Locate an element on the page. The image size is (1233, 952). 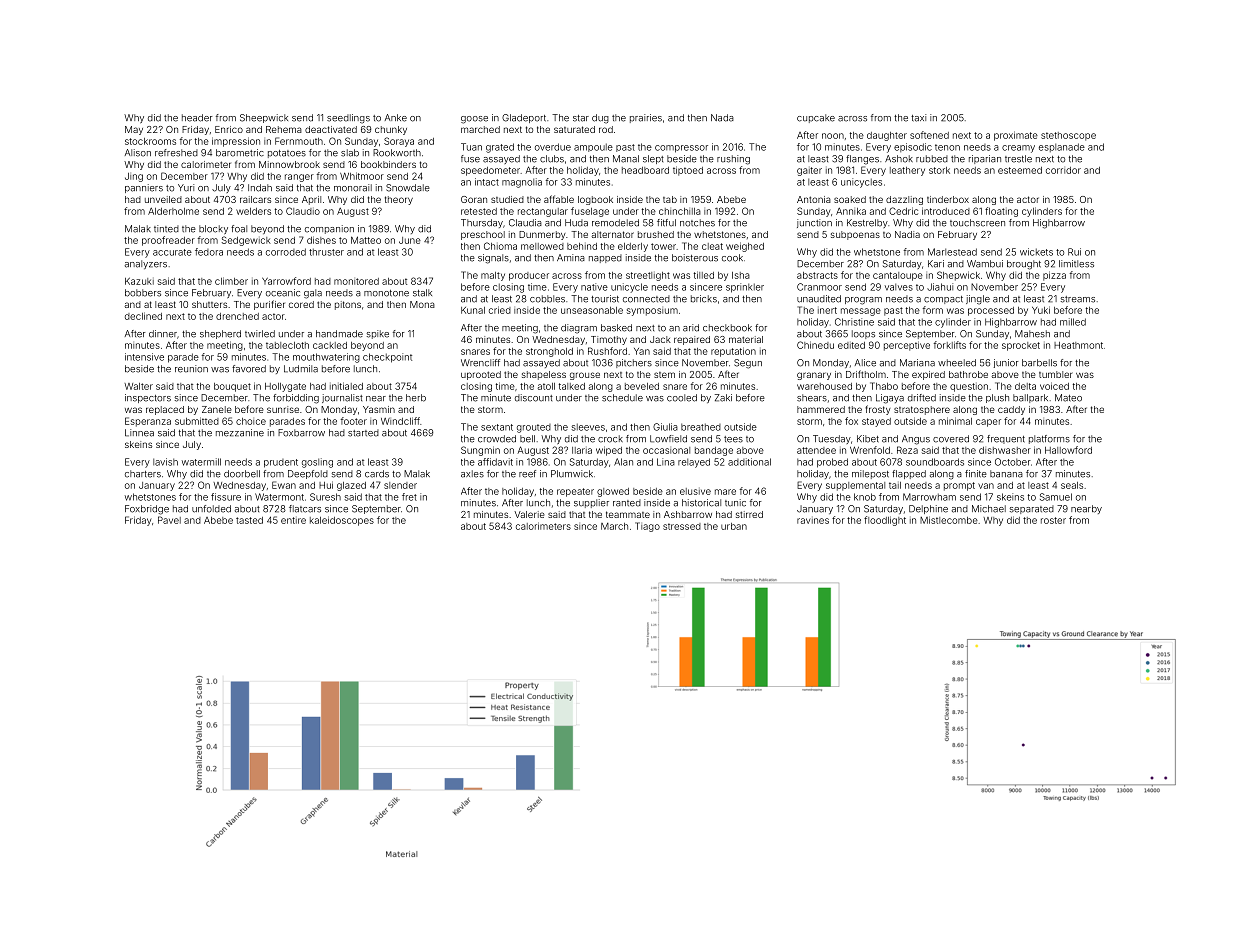
Claudia is located at coordinates (525, 223).
